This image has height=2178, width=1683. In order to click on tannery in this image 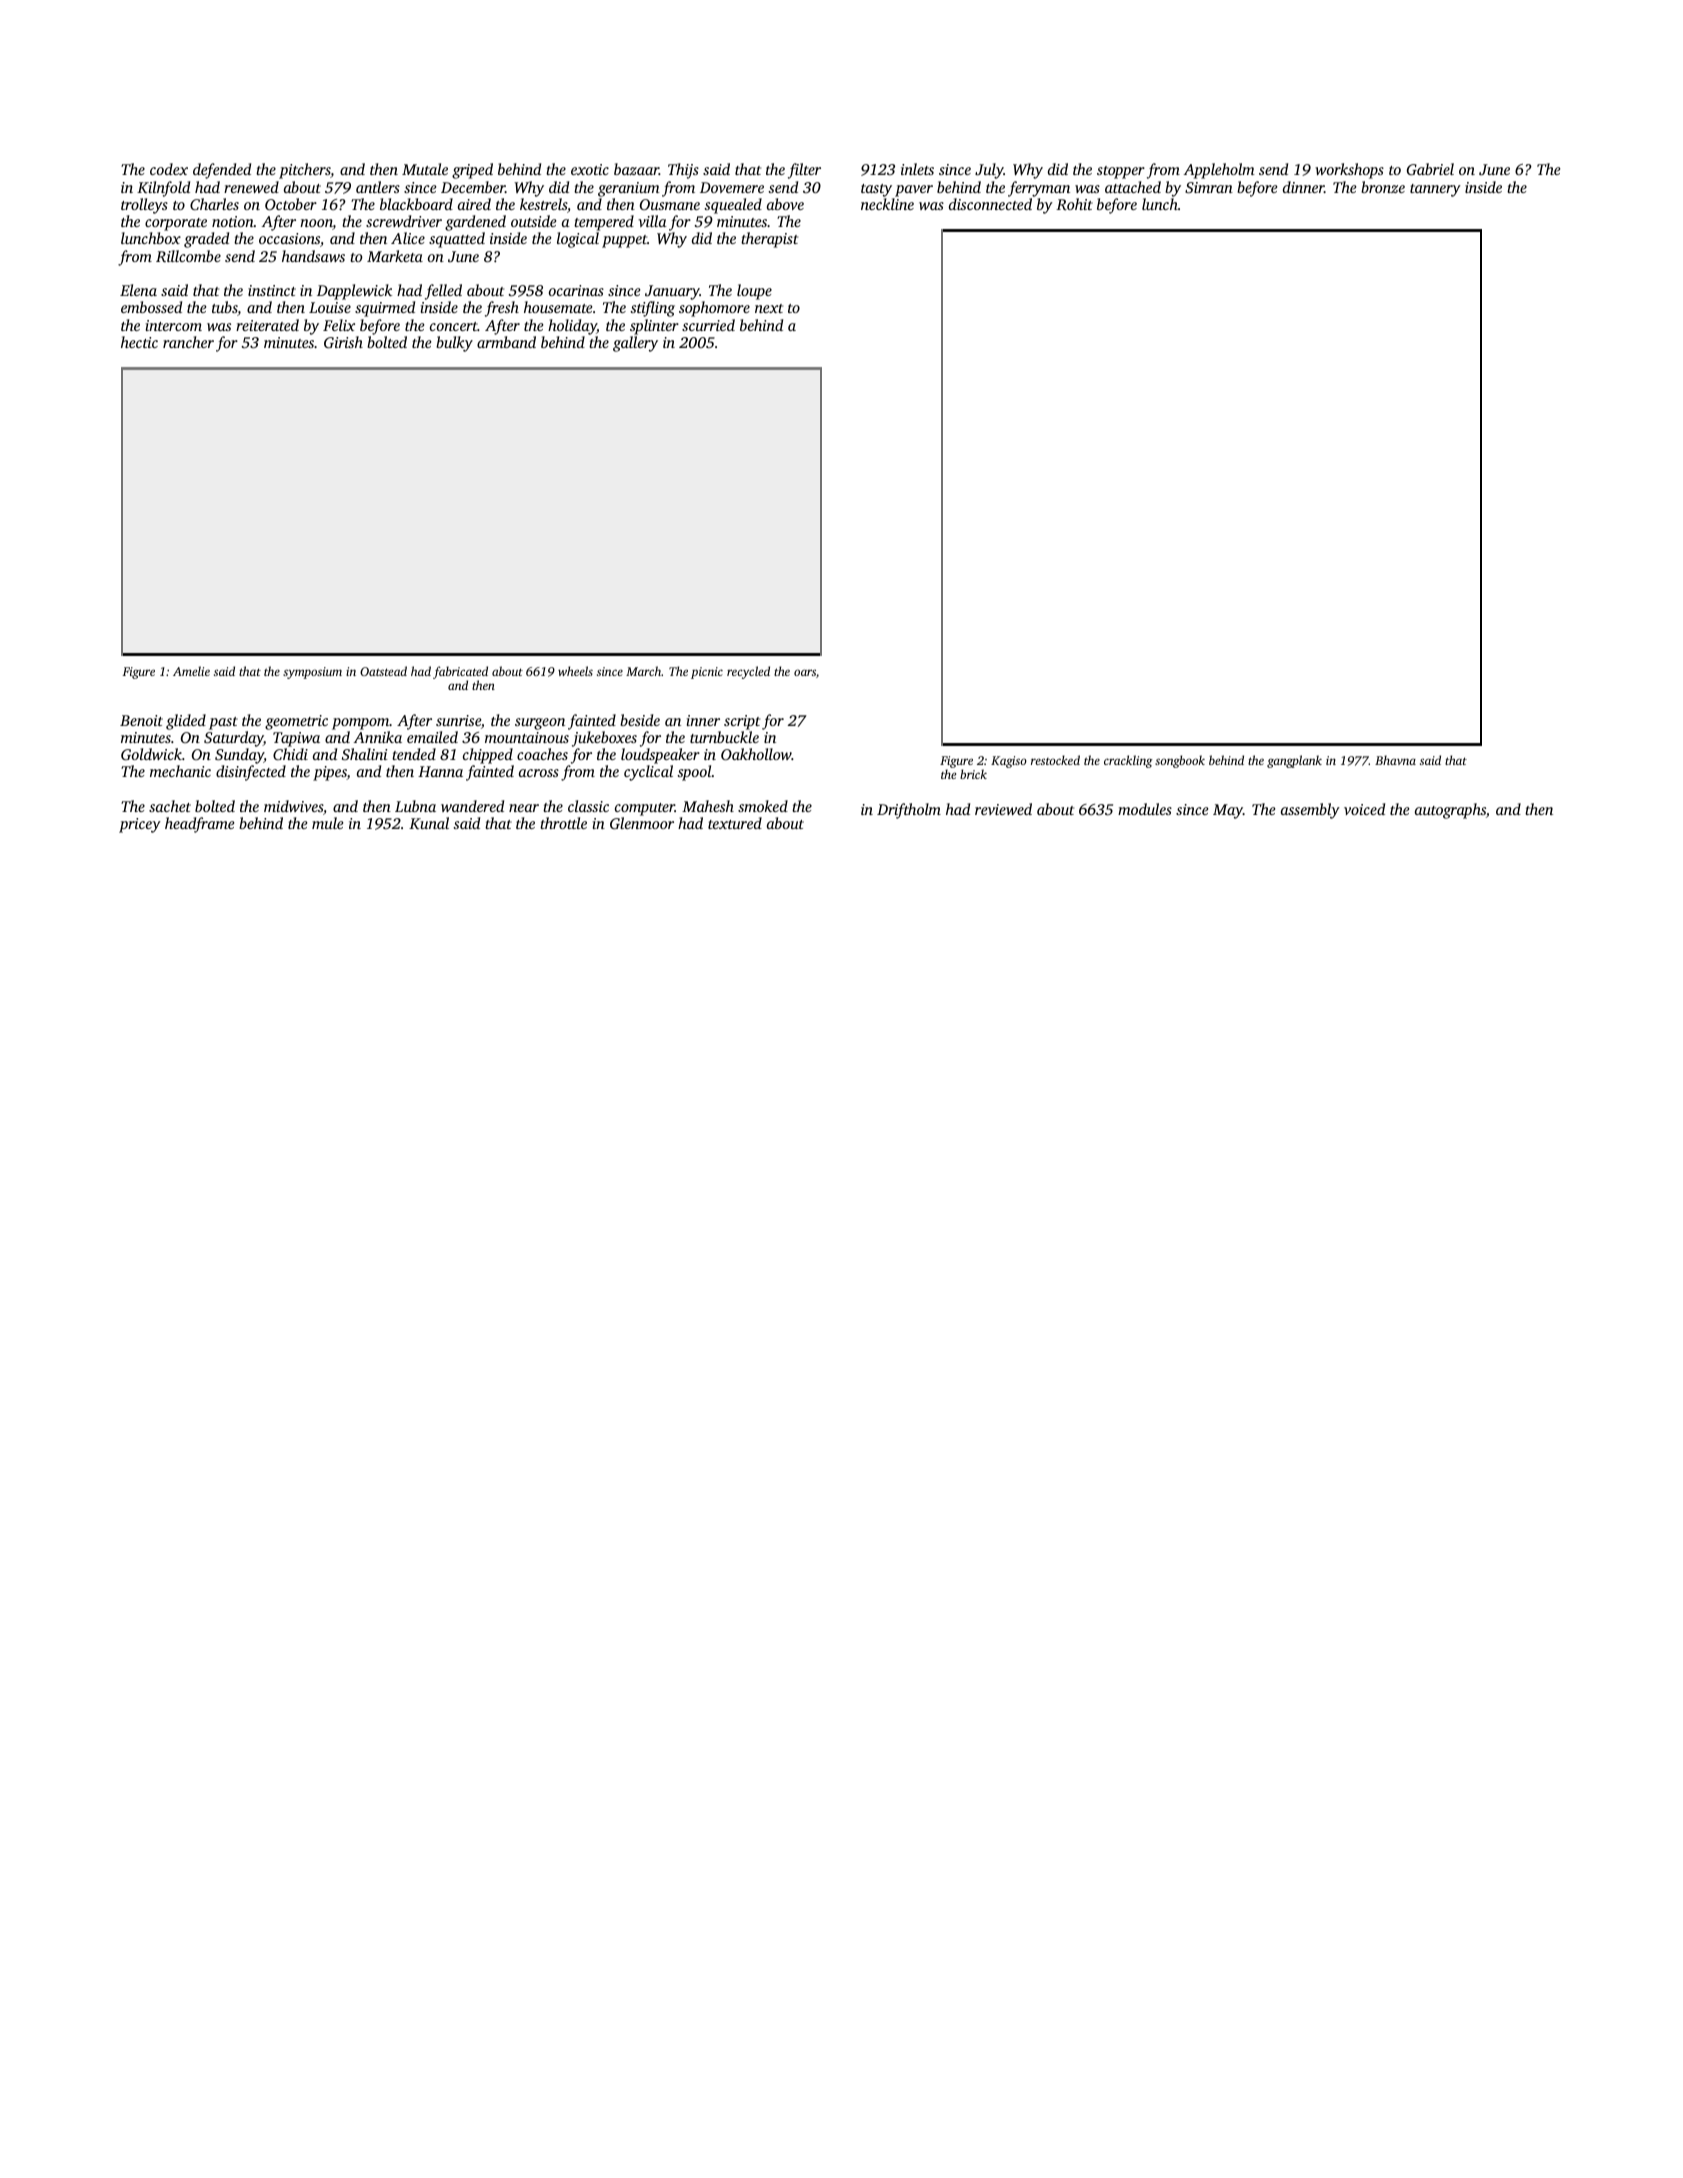, I will do `click(1435, 190)`.
